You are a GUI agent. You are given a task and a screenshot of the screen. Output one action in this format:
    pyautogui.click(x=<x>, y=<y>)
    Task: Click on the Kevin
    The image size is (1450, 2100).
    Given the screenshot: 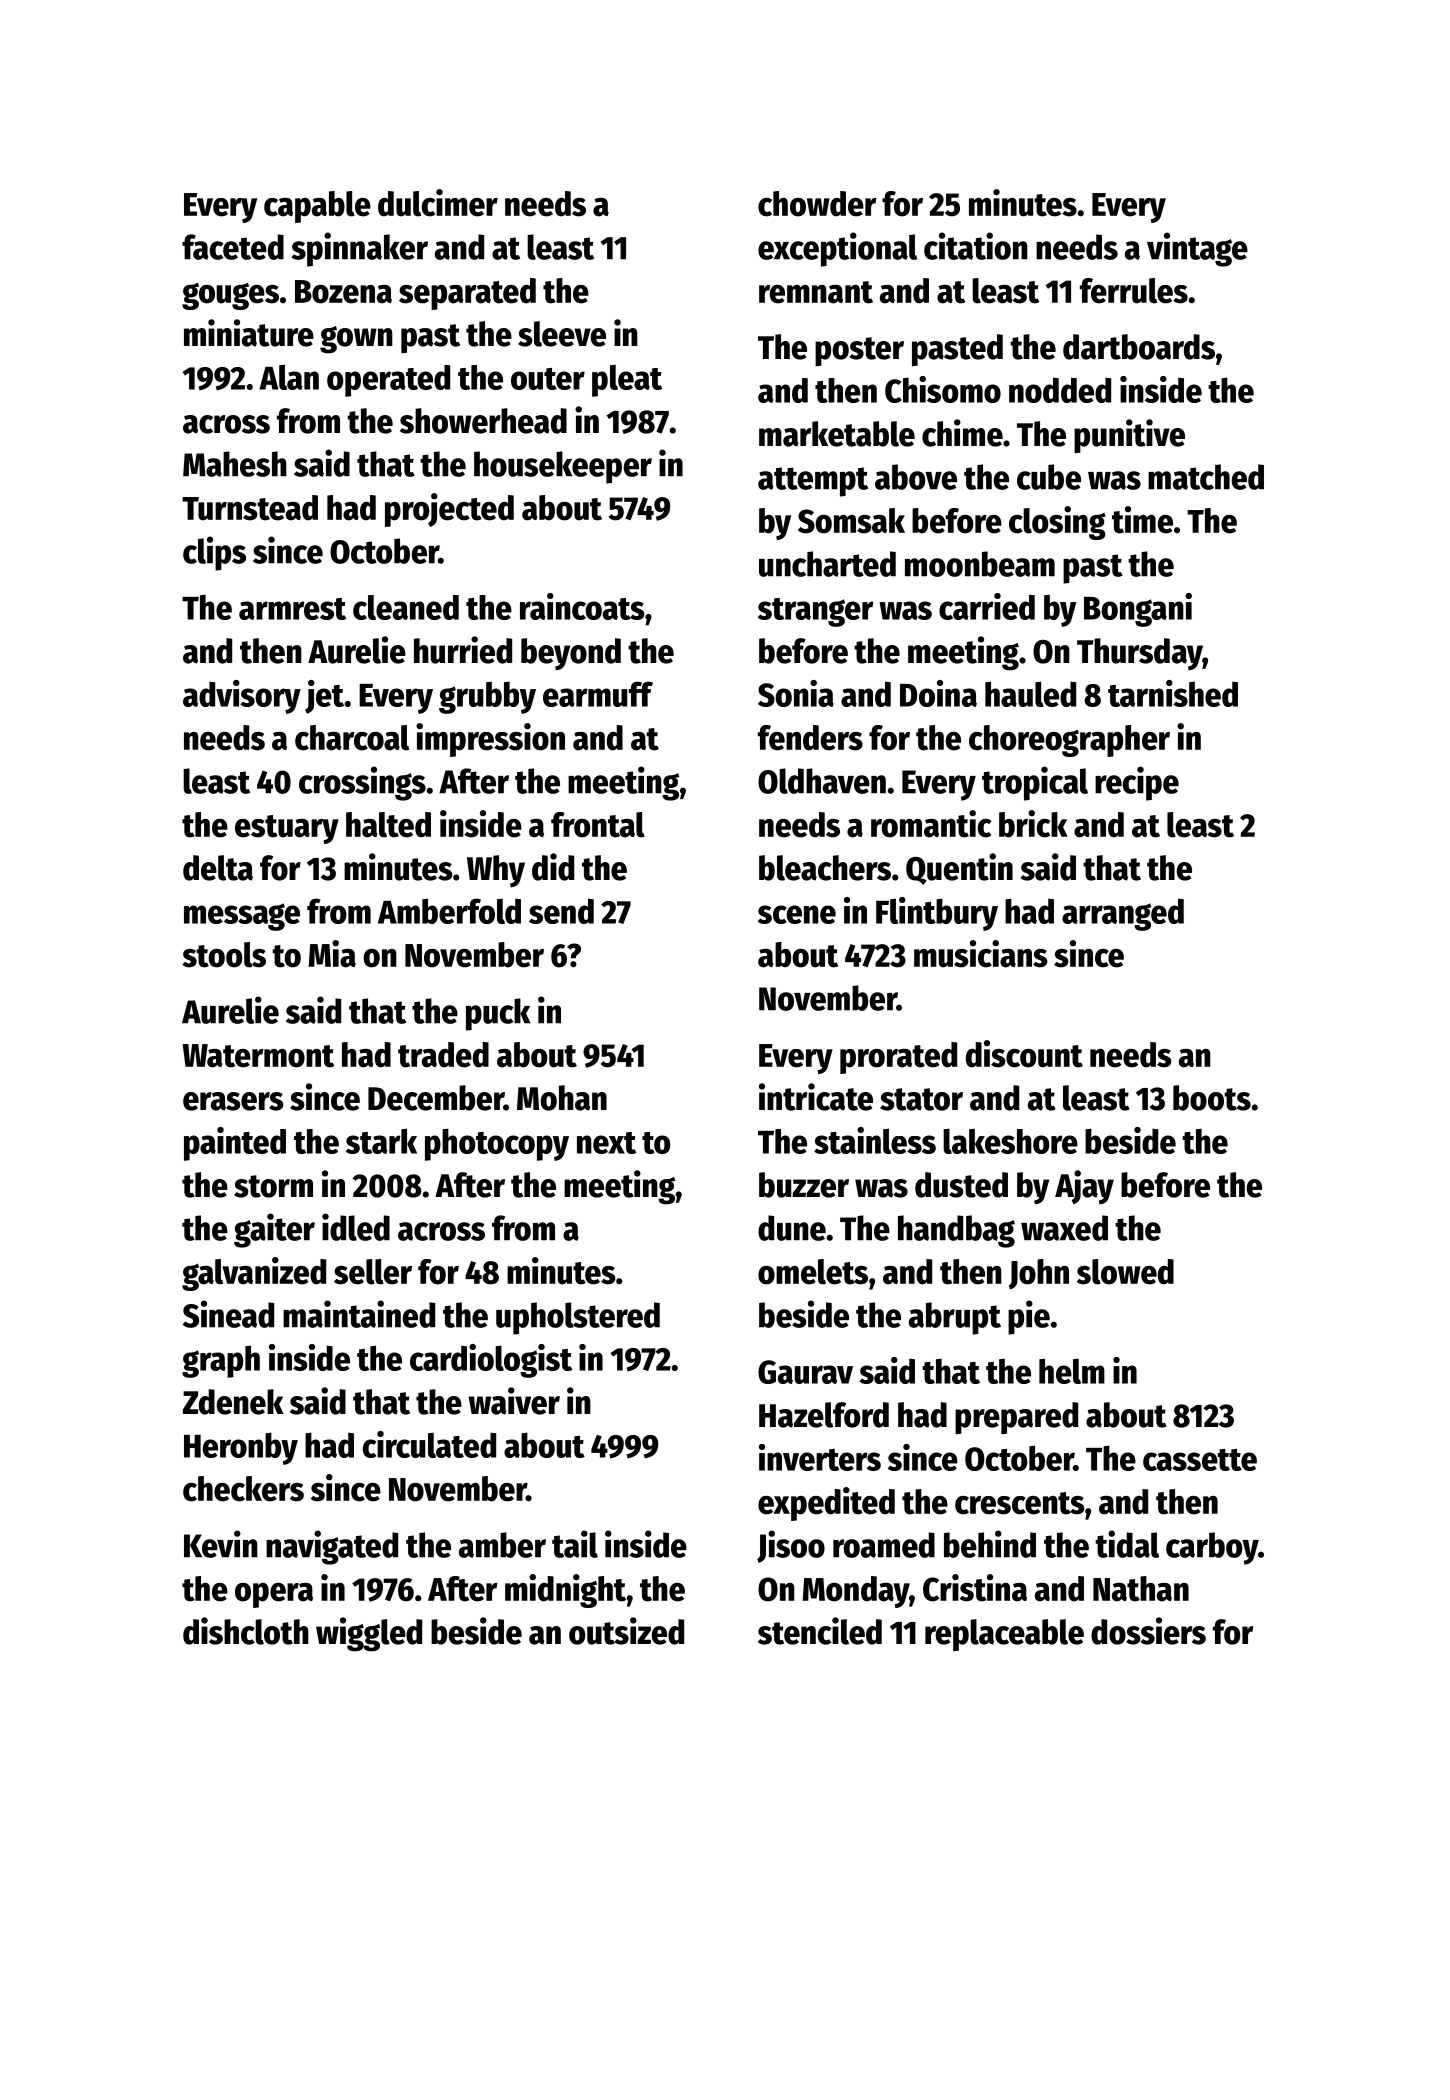 What is the action you would take?
    pyautogui.click(x=221, y=1544)
